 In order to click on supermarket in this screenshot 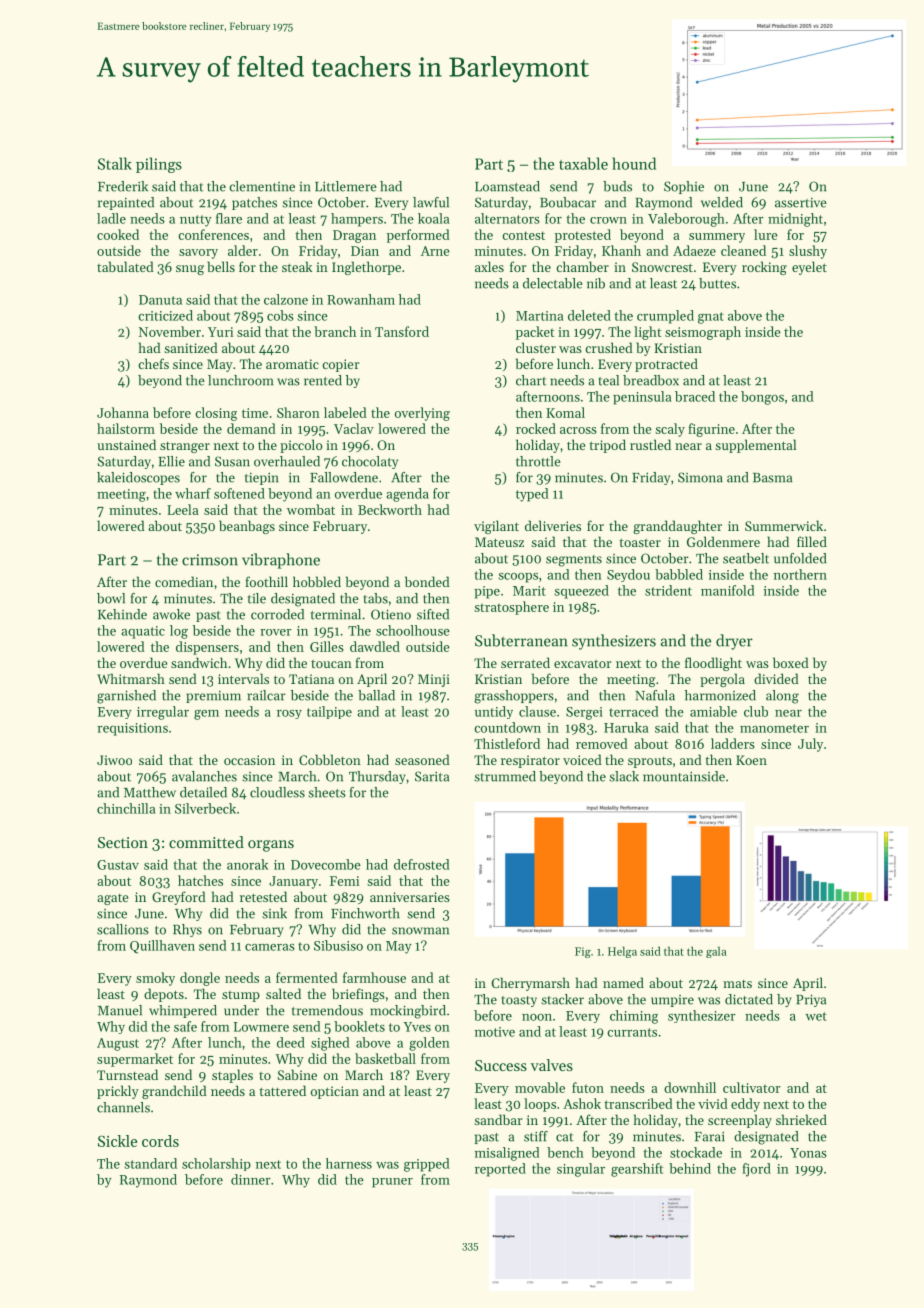, I will do `click(135, 1060)`.
